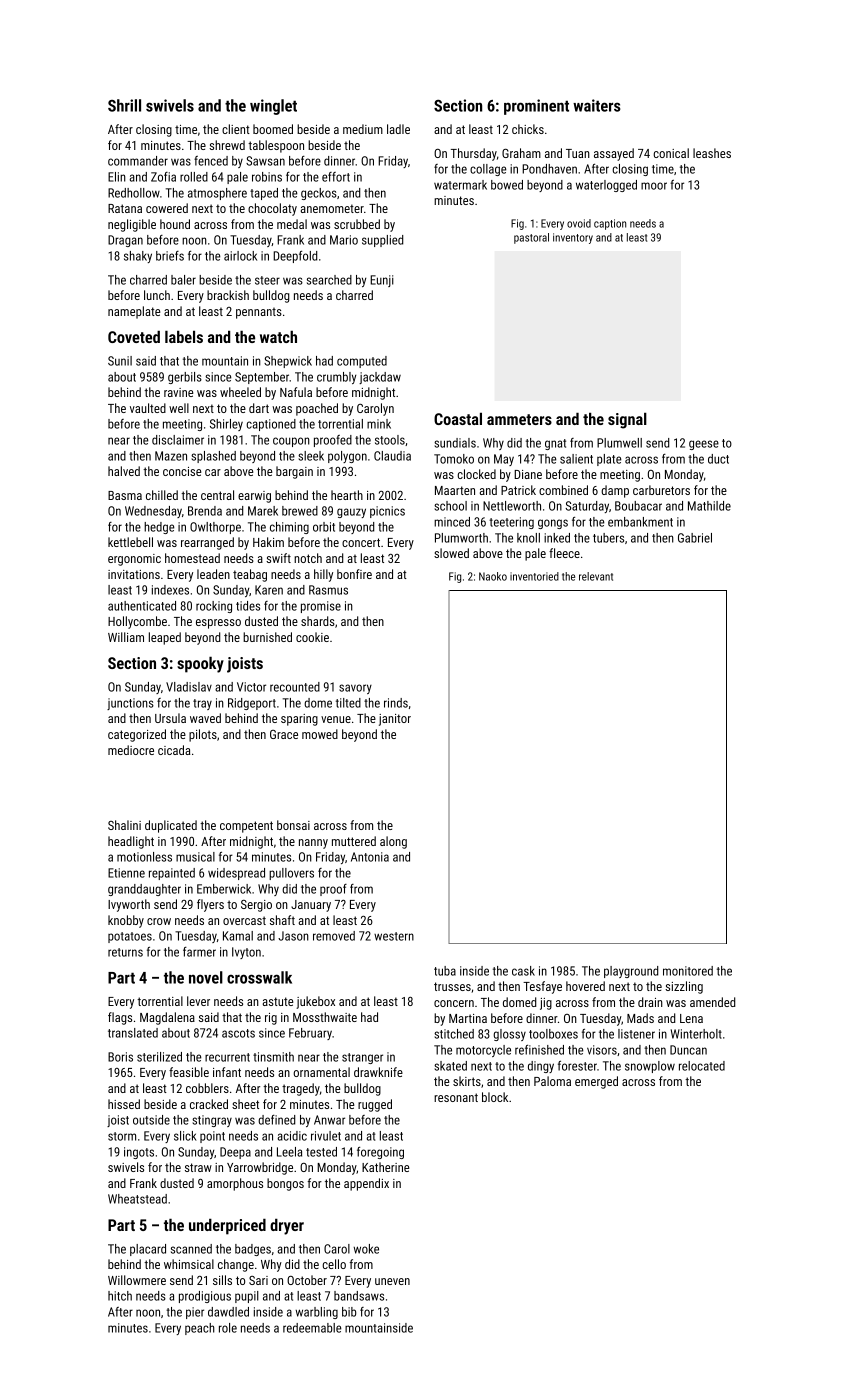  I want to click on kettlebell, so click(130, 542).
